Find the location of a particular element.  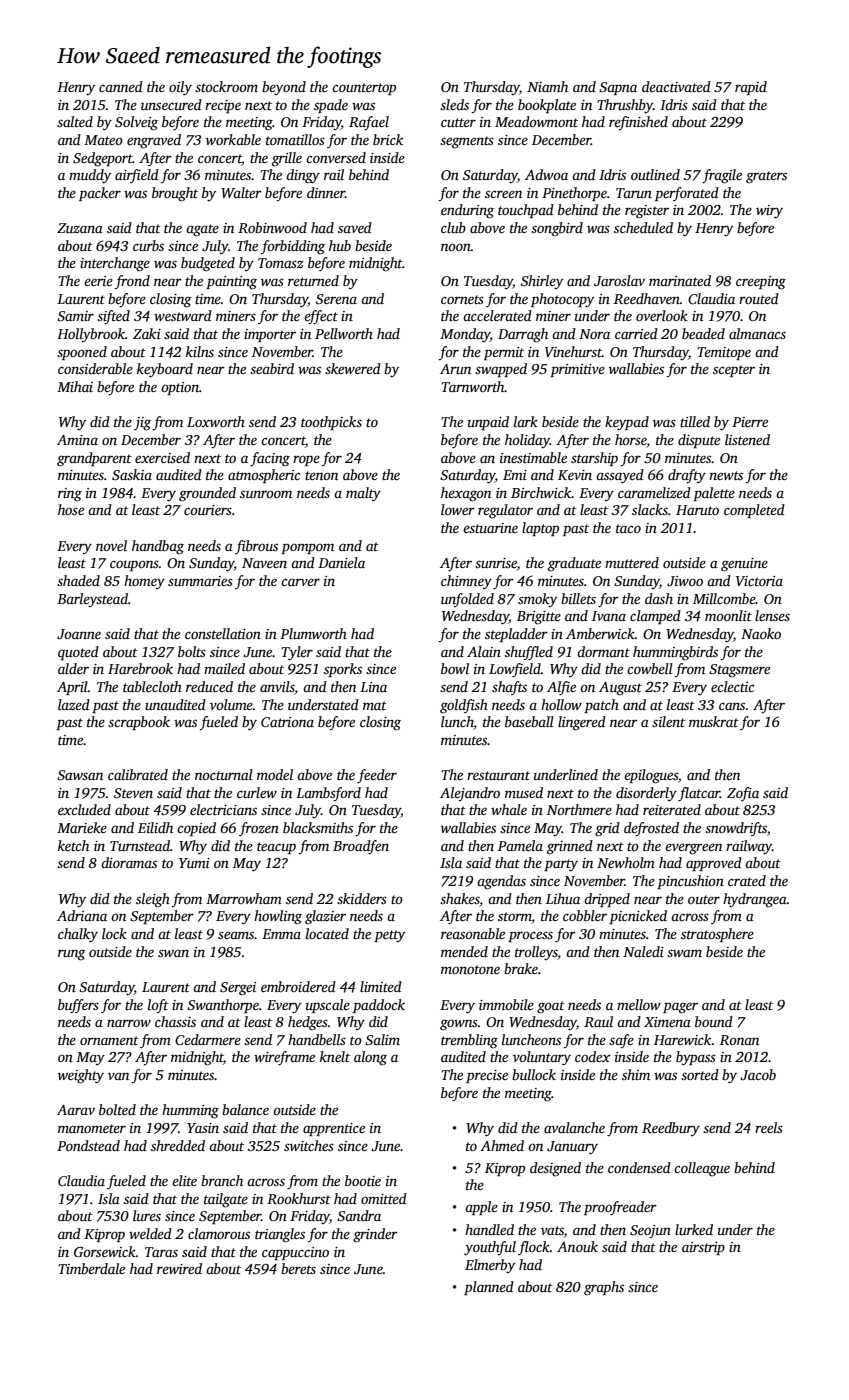

Timberdale is located at coordinates (91, 1268).
